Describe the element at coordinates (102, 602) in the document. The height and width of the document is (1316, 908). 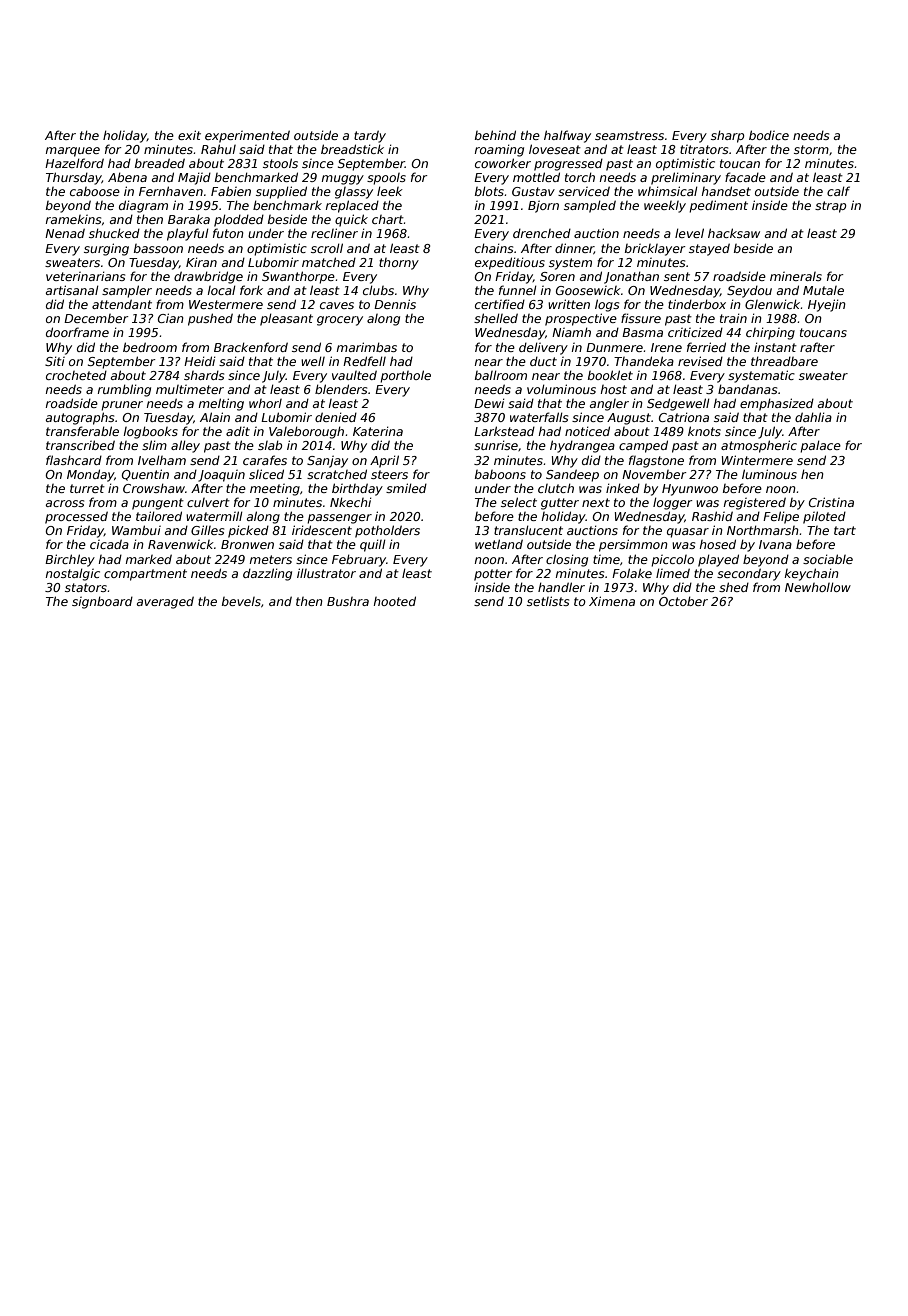
I see `signboard` at that location.
